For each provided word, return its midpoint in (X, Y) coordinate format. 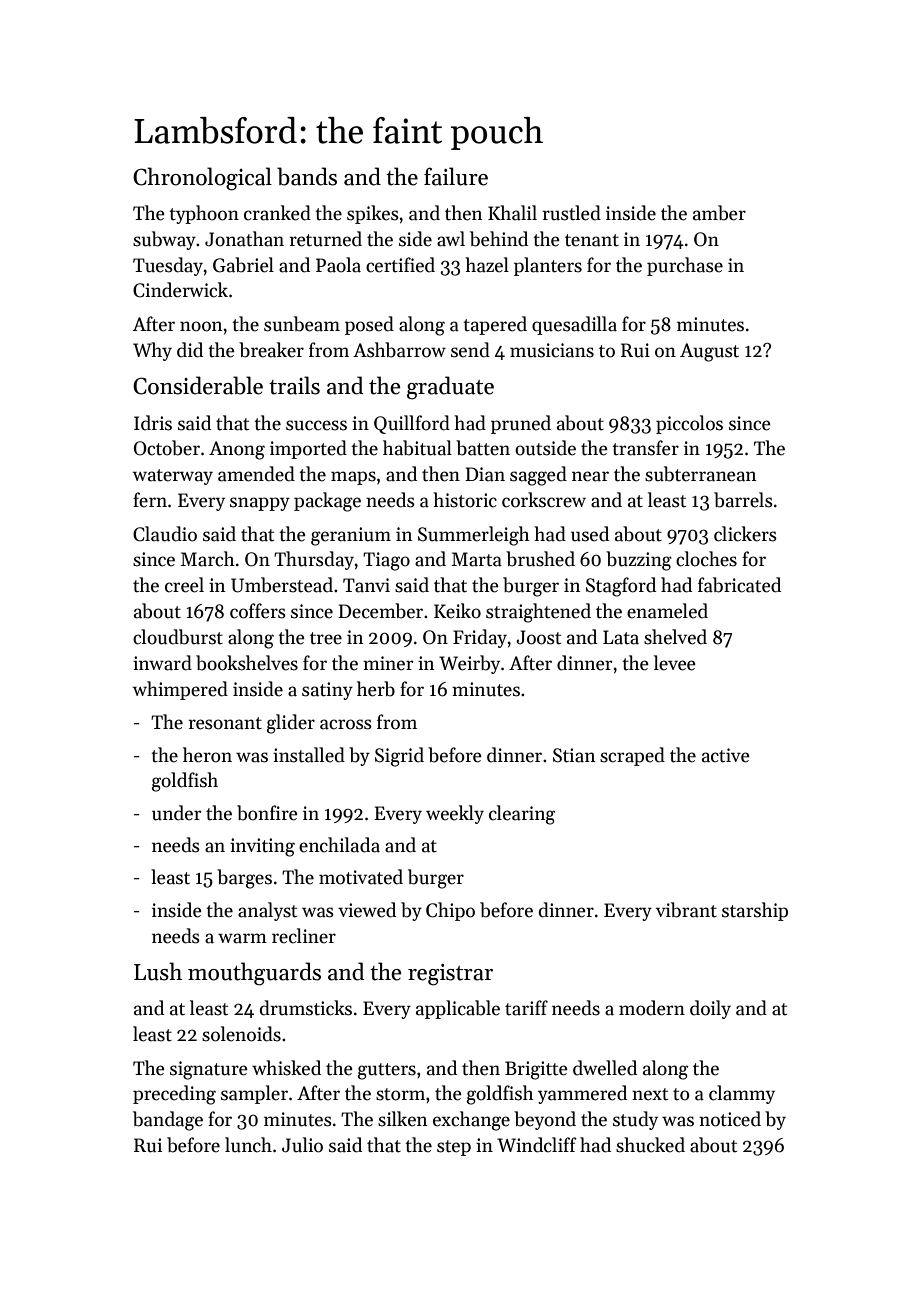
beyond (545, 1120)
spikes (373, 214)
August (709, 352)
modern (652, 1008)
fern (150, 500)
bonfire (267, 813)
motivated (361, 877)
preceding (174, 1095)
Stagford (621, 587)
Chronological (202, 179)
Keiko (457, 611)
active (726, 755)
